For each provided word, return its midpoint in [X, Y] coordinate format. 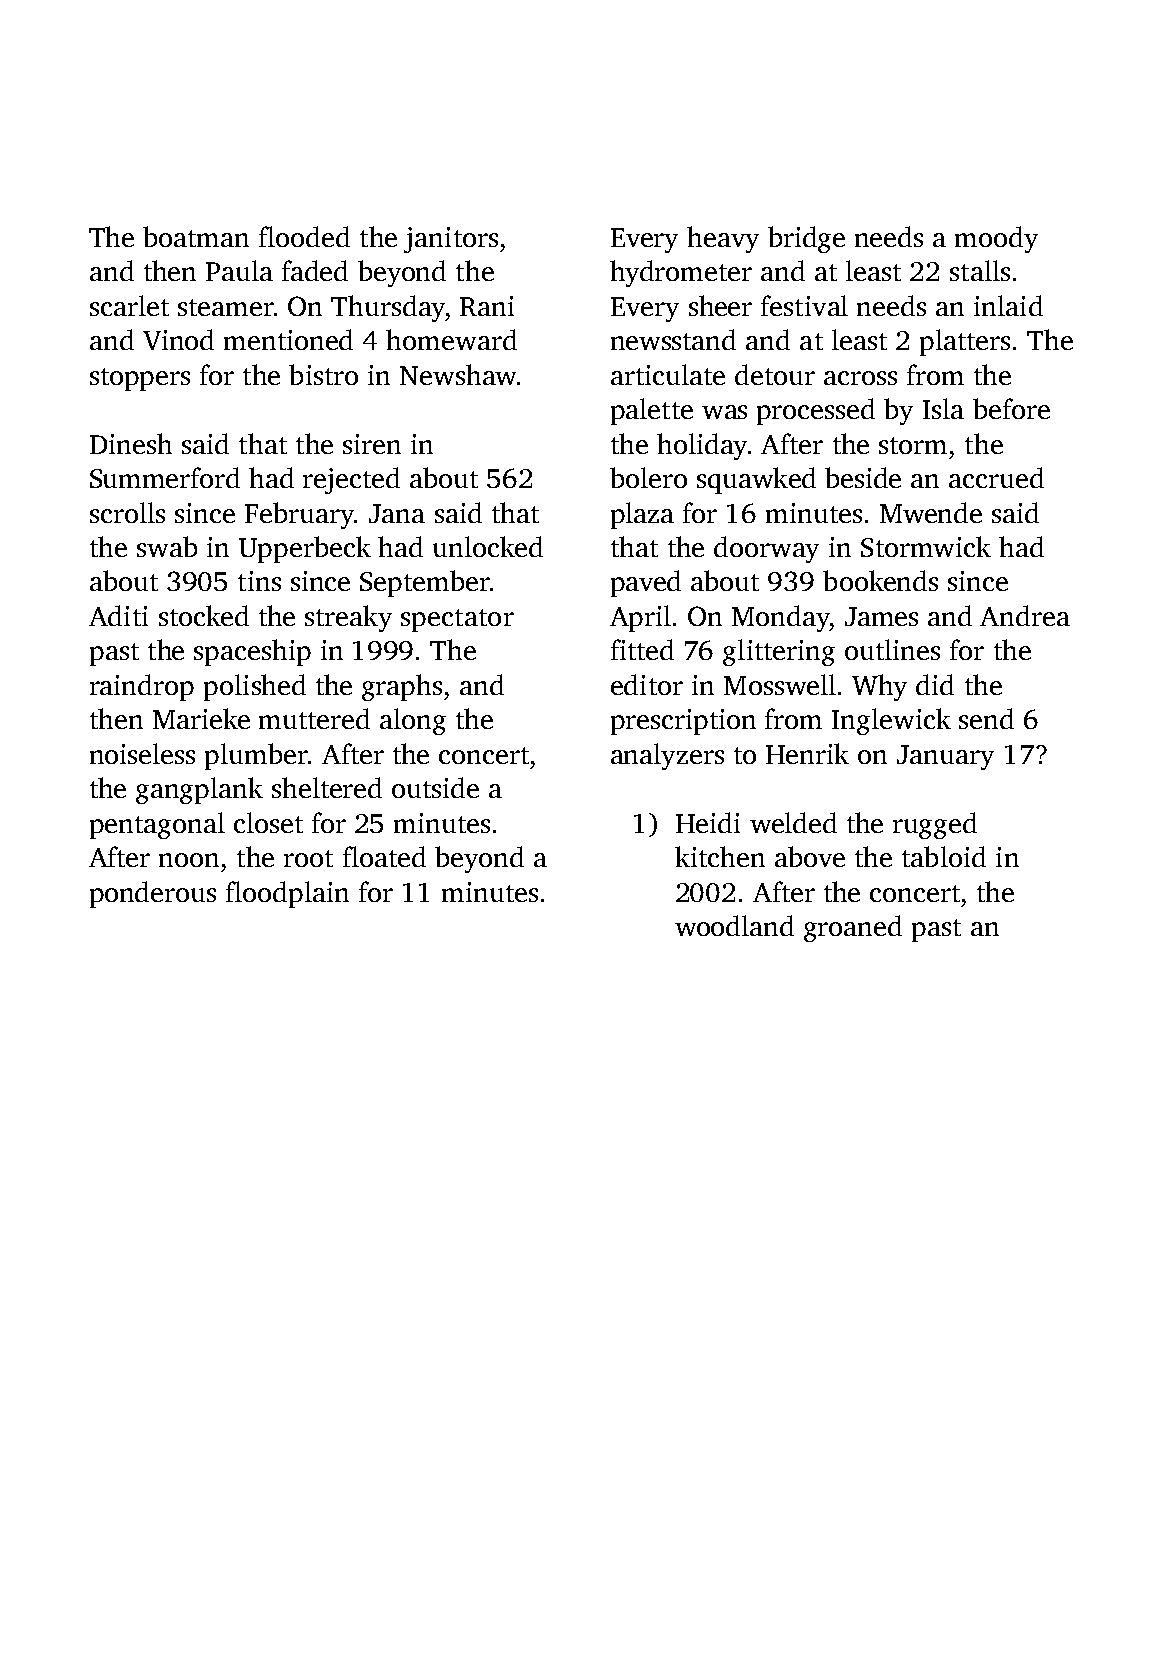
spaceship [252, 652]
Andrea [1025, 615]
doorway [766, 549]
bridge [806, 239]
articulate [668, 374]
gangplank [199, 790]
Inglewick [891, 721]
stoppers [140, 379]
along [413, 721]
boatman [196, 236]
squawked [756, 480]
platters [965, 342]
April [640, 618]
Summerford [165, 477]
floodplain [287, 894]
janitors [451, 240]
